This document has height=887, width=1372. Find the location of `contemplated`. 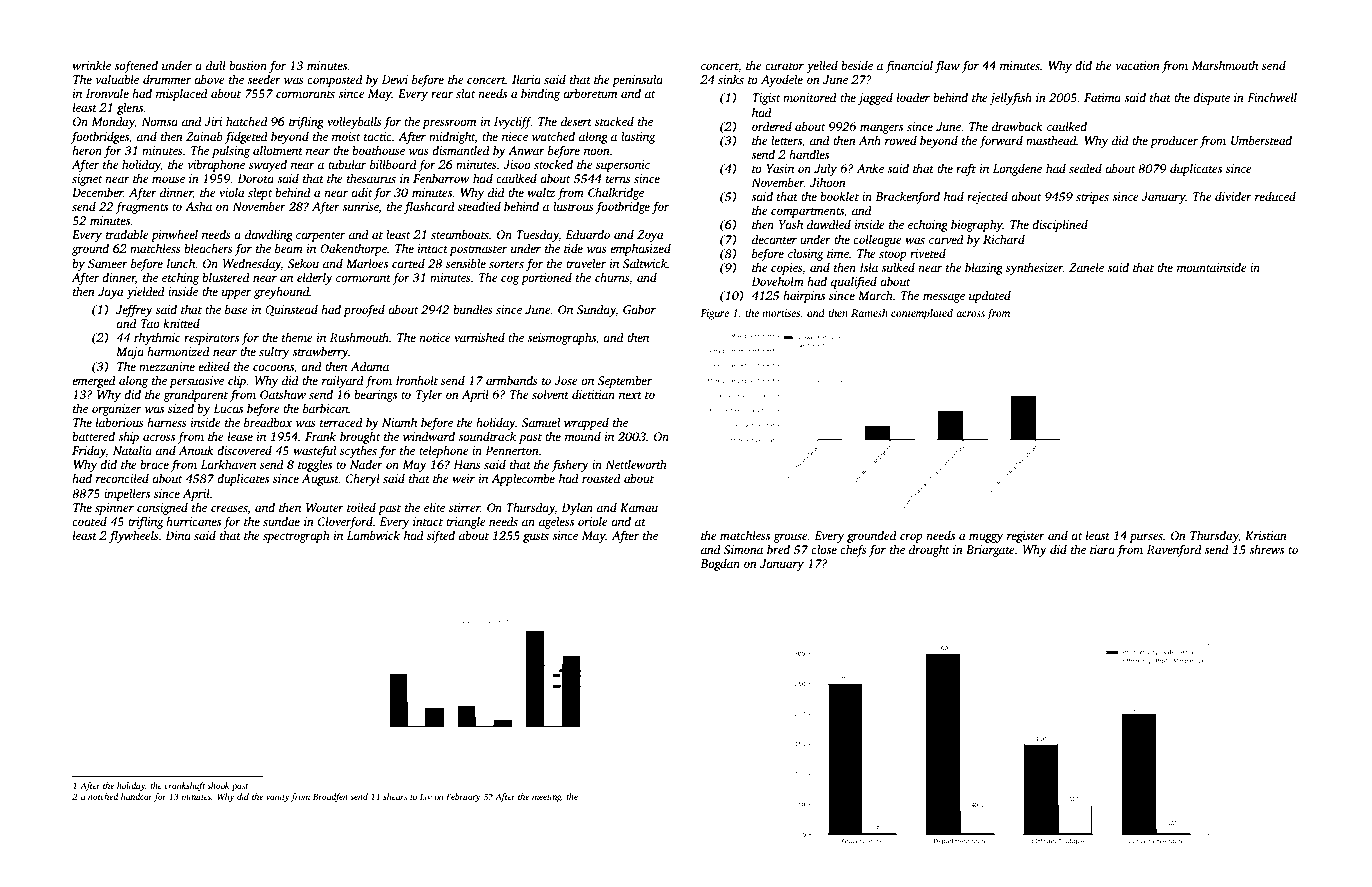

contemplated is located at coordinates (922, 314).
